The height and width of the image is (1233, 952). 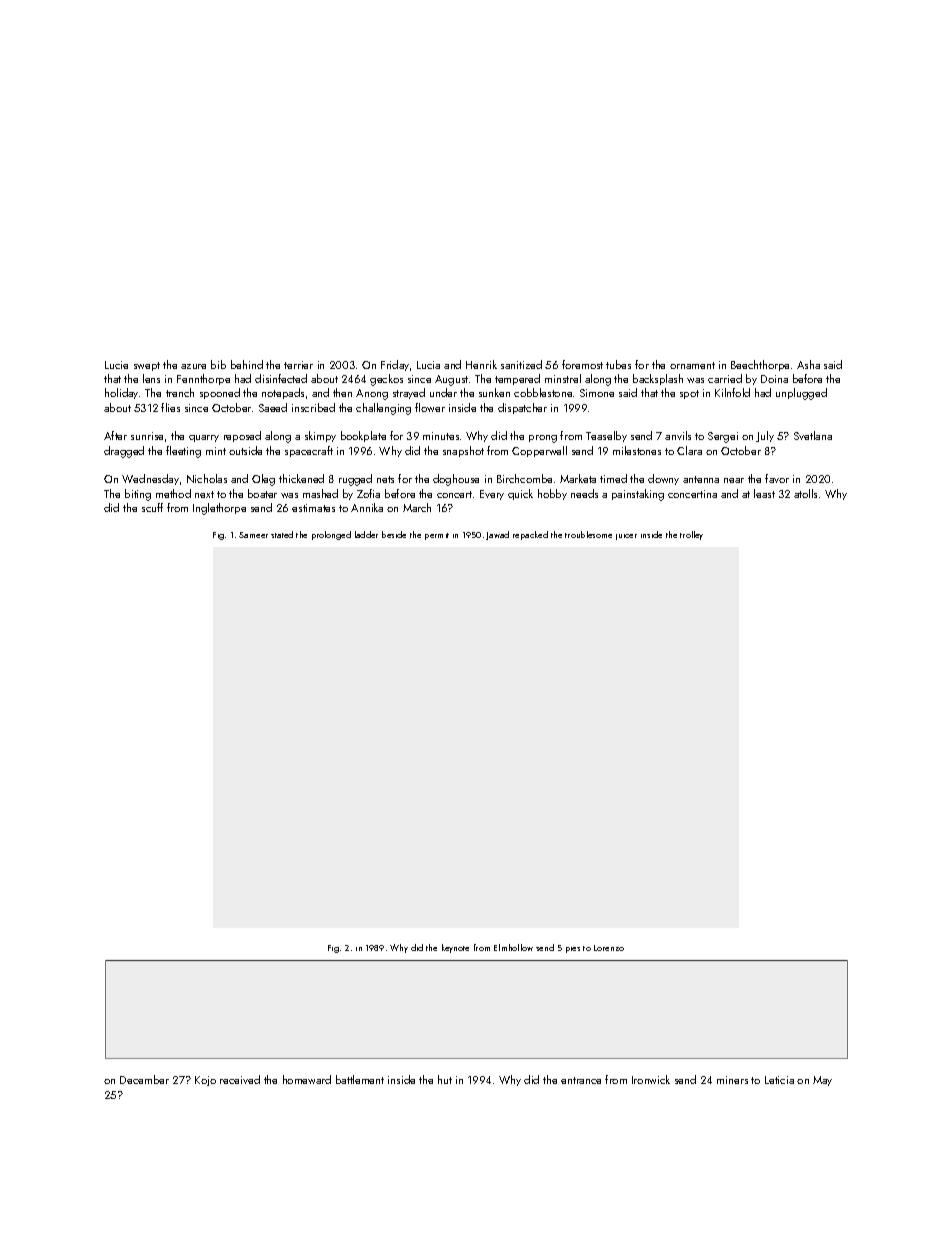 I want to click on troublesome, so click(x=588, y=534).
